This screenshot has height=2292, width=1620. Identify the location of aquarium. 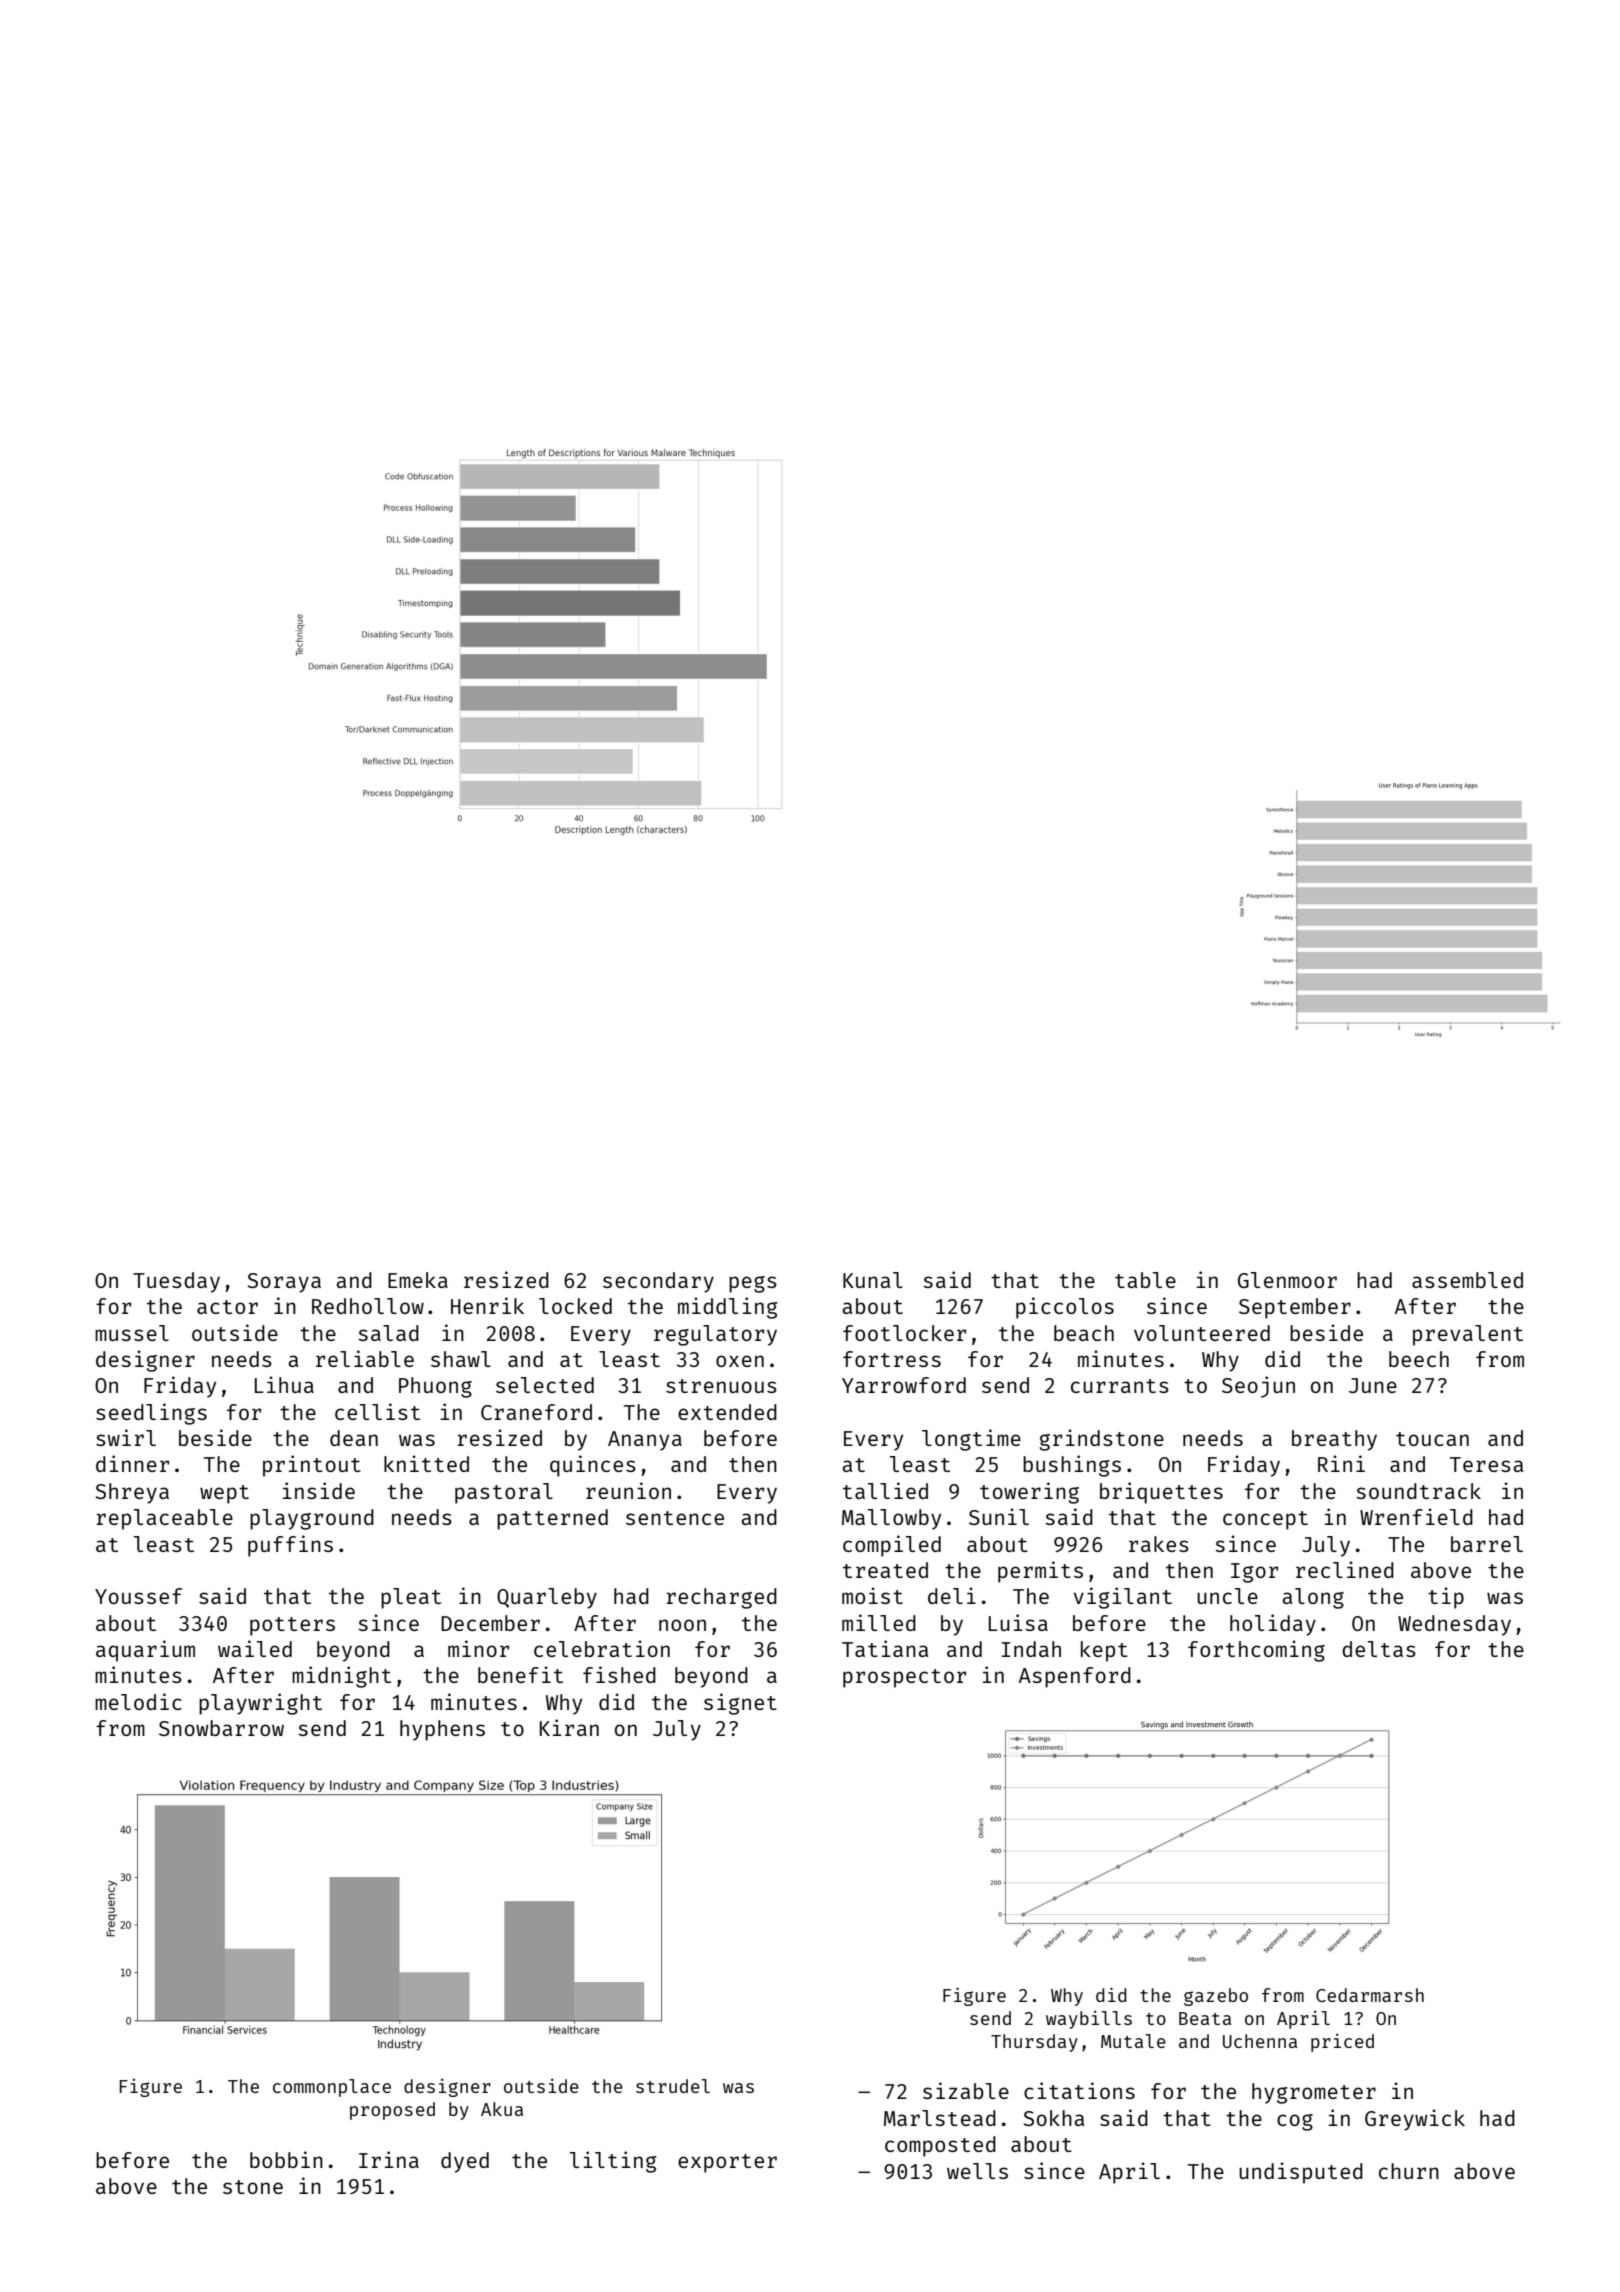
(145, 1651).
